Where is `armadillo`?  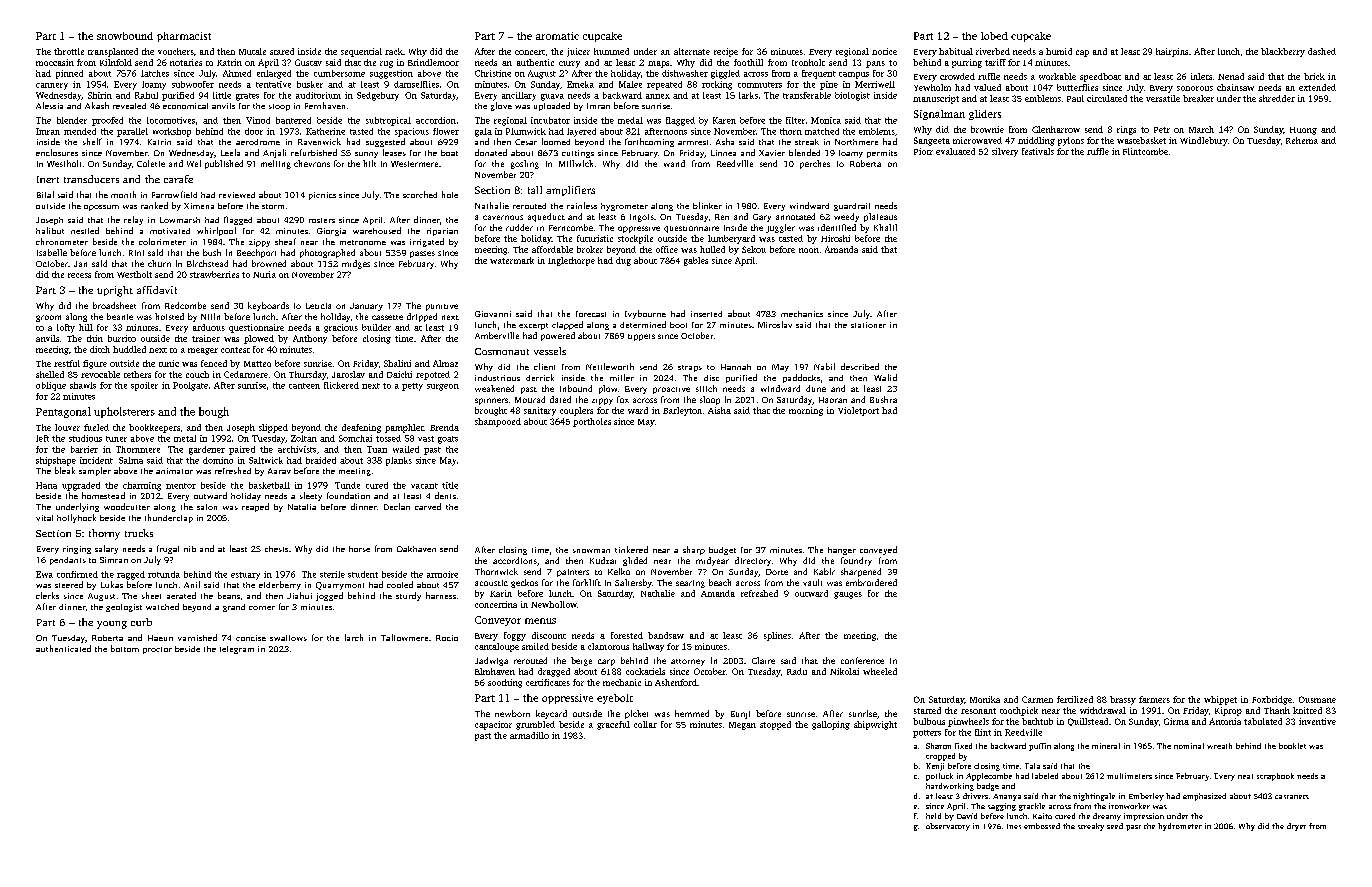
armadillo is located at coordinates (529, 735).
